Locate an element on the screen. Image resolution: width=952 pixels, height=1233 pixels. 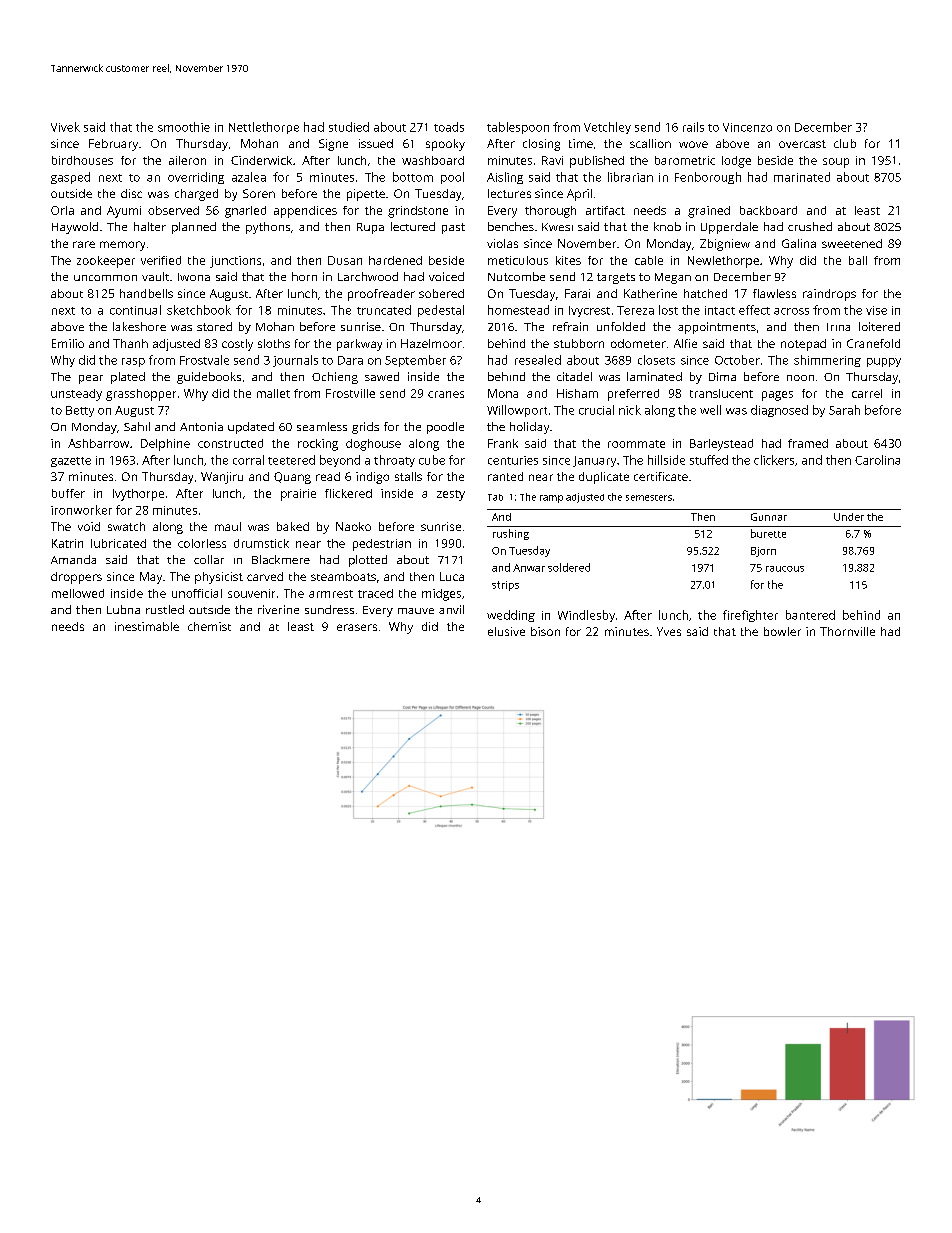
Vetchley is located at coordinates (607, 128).
